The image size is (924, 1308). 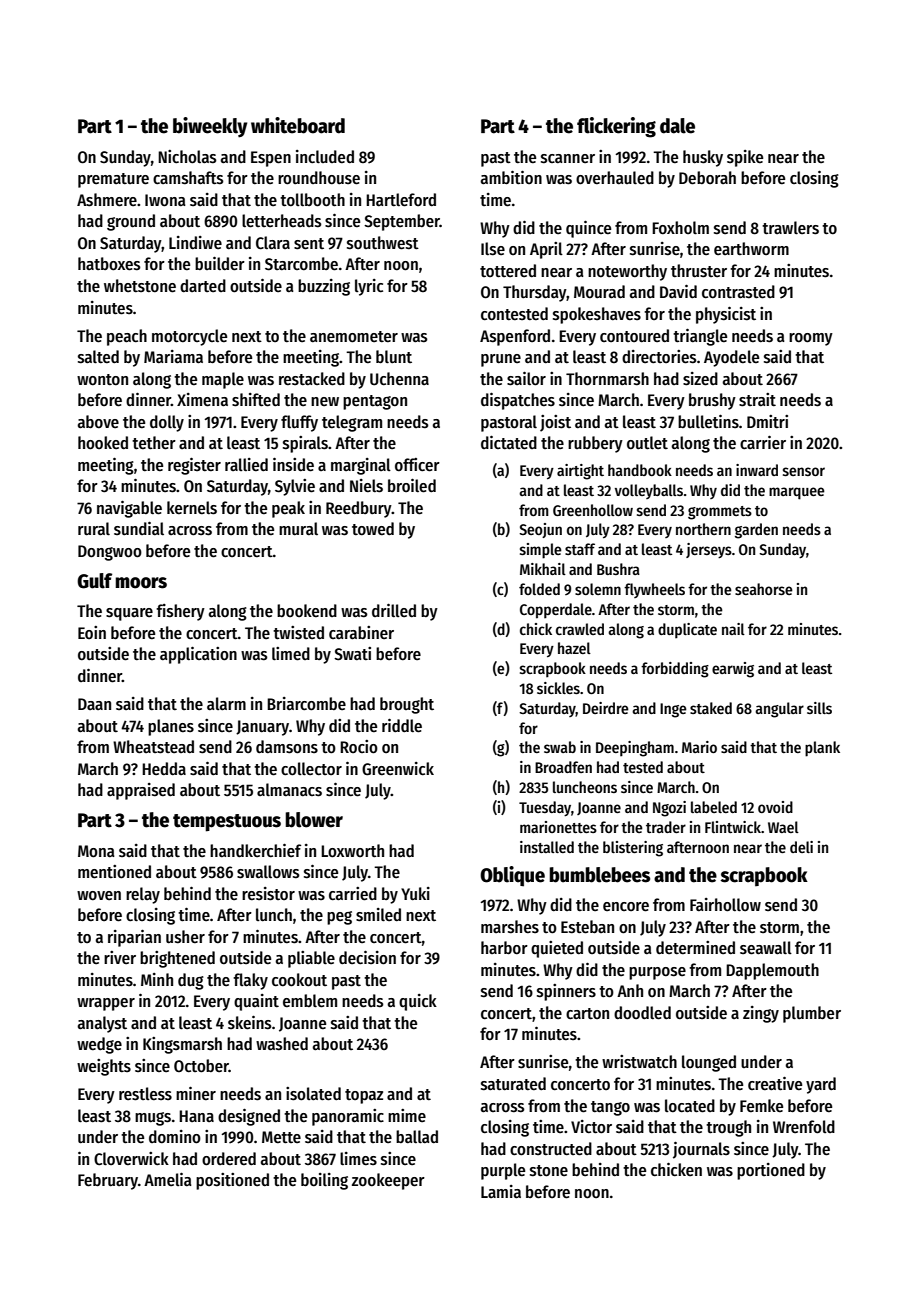 I want to click on fishery, so click(x=180, y=612).
